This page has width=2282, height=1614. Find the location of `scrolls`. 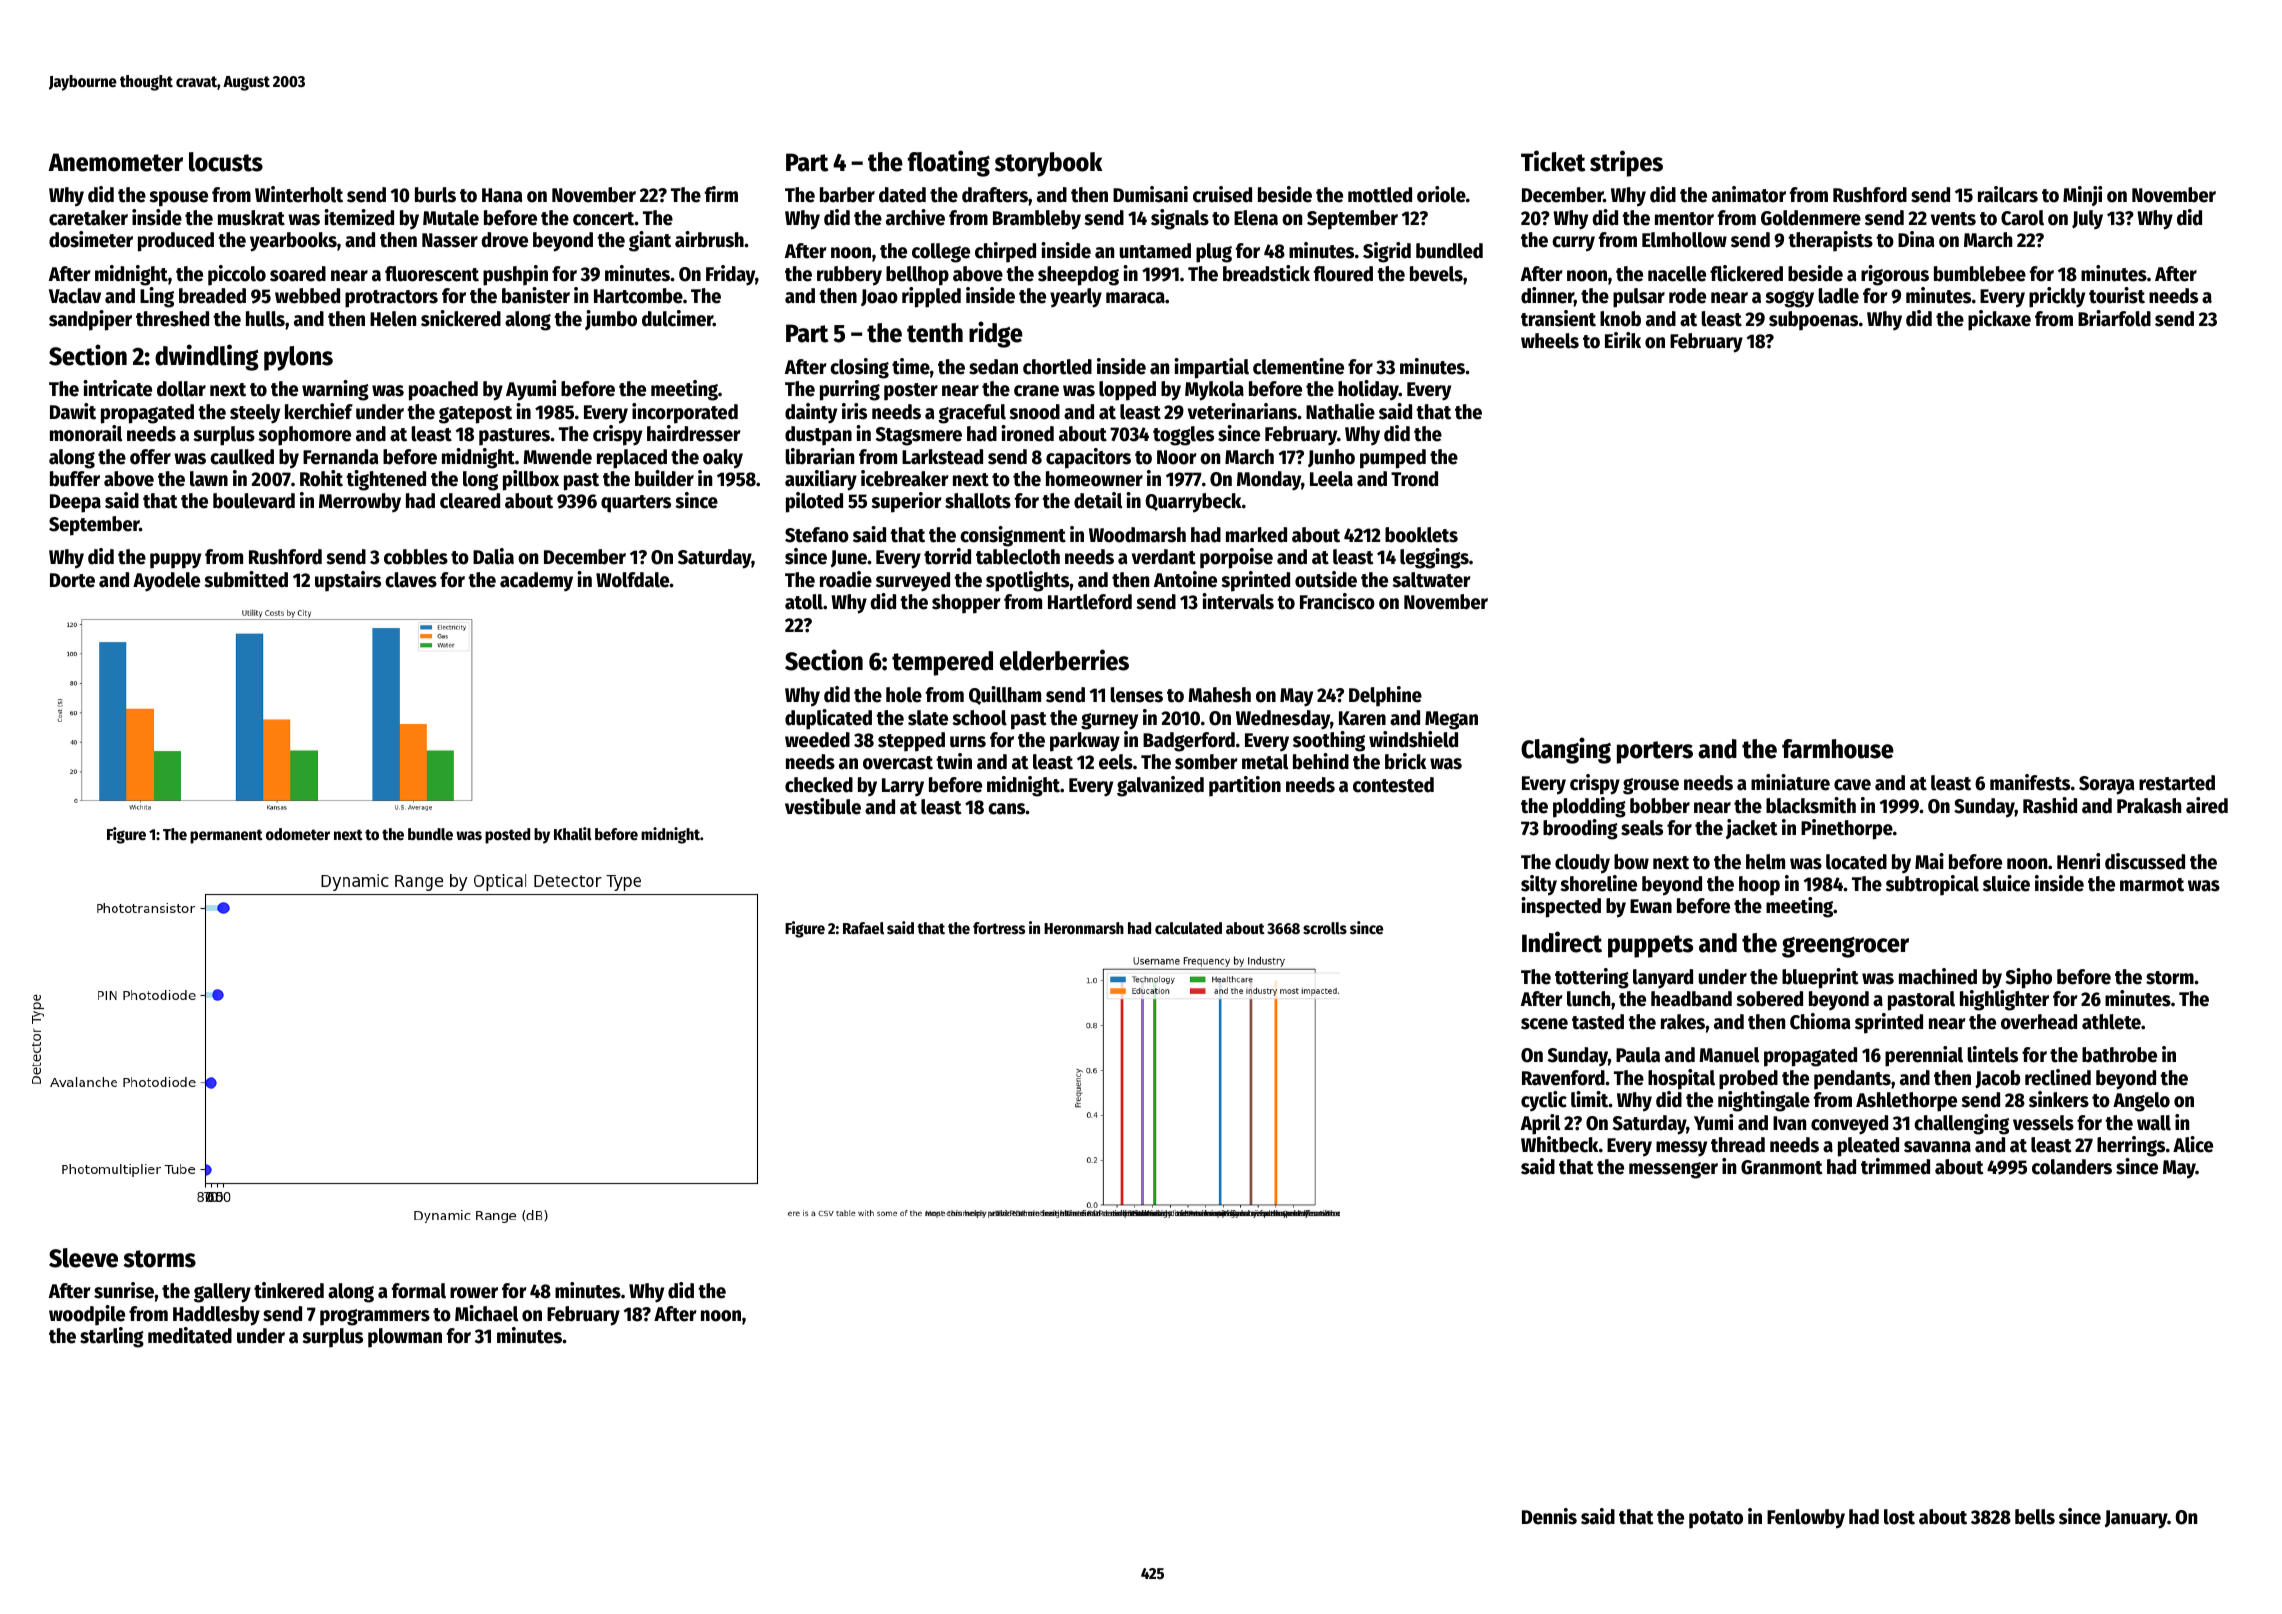

scrolls is located at coordinates (1325, 928).
